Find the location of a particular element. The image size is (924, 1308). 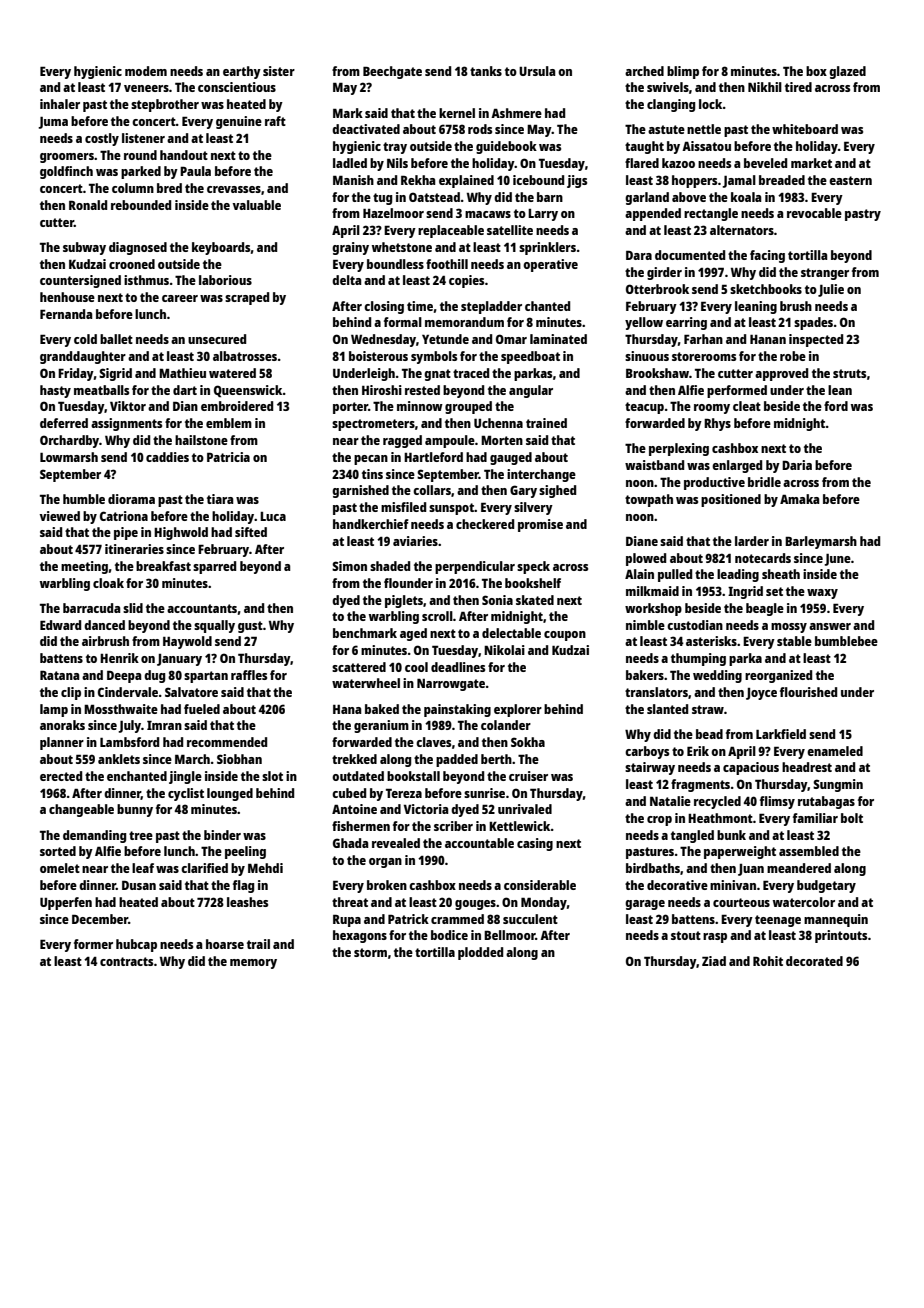

stranger is located at coordinates (825, 274).
